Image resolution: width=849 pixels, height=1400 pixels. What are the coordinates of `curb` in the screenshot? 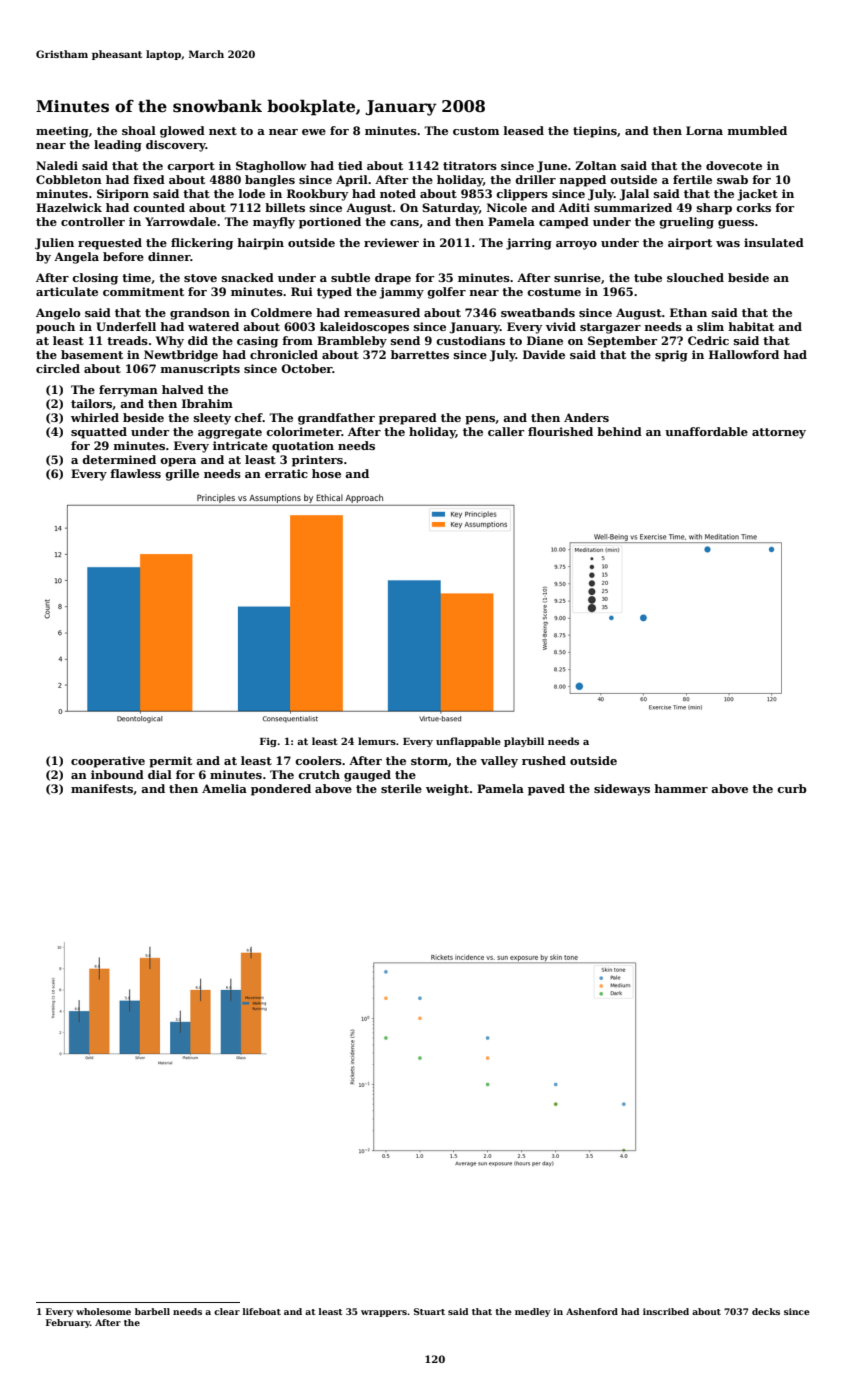 It's located at (792, 788).
